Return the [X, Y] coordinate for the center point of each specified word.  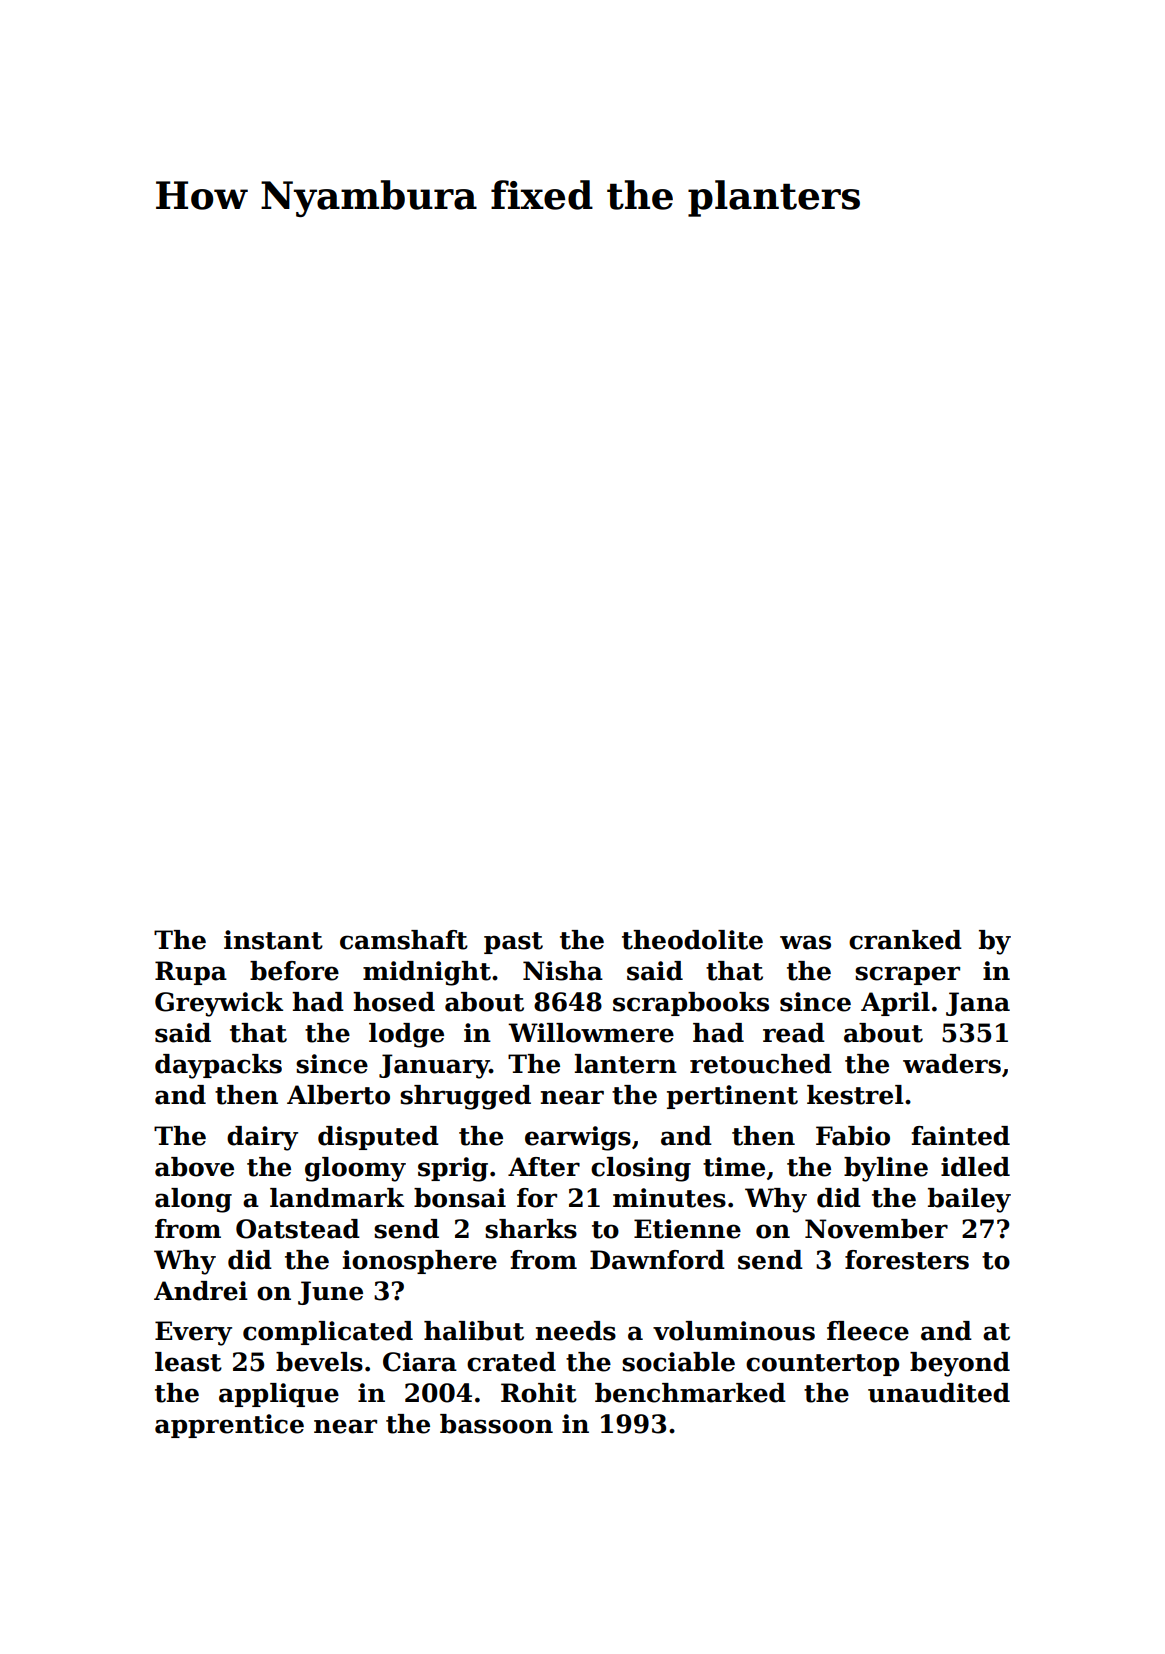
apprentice [229, 1426]
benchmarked [690, 1393]
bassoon [496, 1424]
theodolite [692, 940]
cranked [905, 940]
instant [273, 940]
